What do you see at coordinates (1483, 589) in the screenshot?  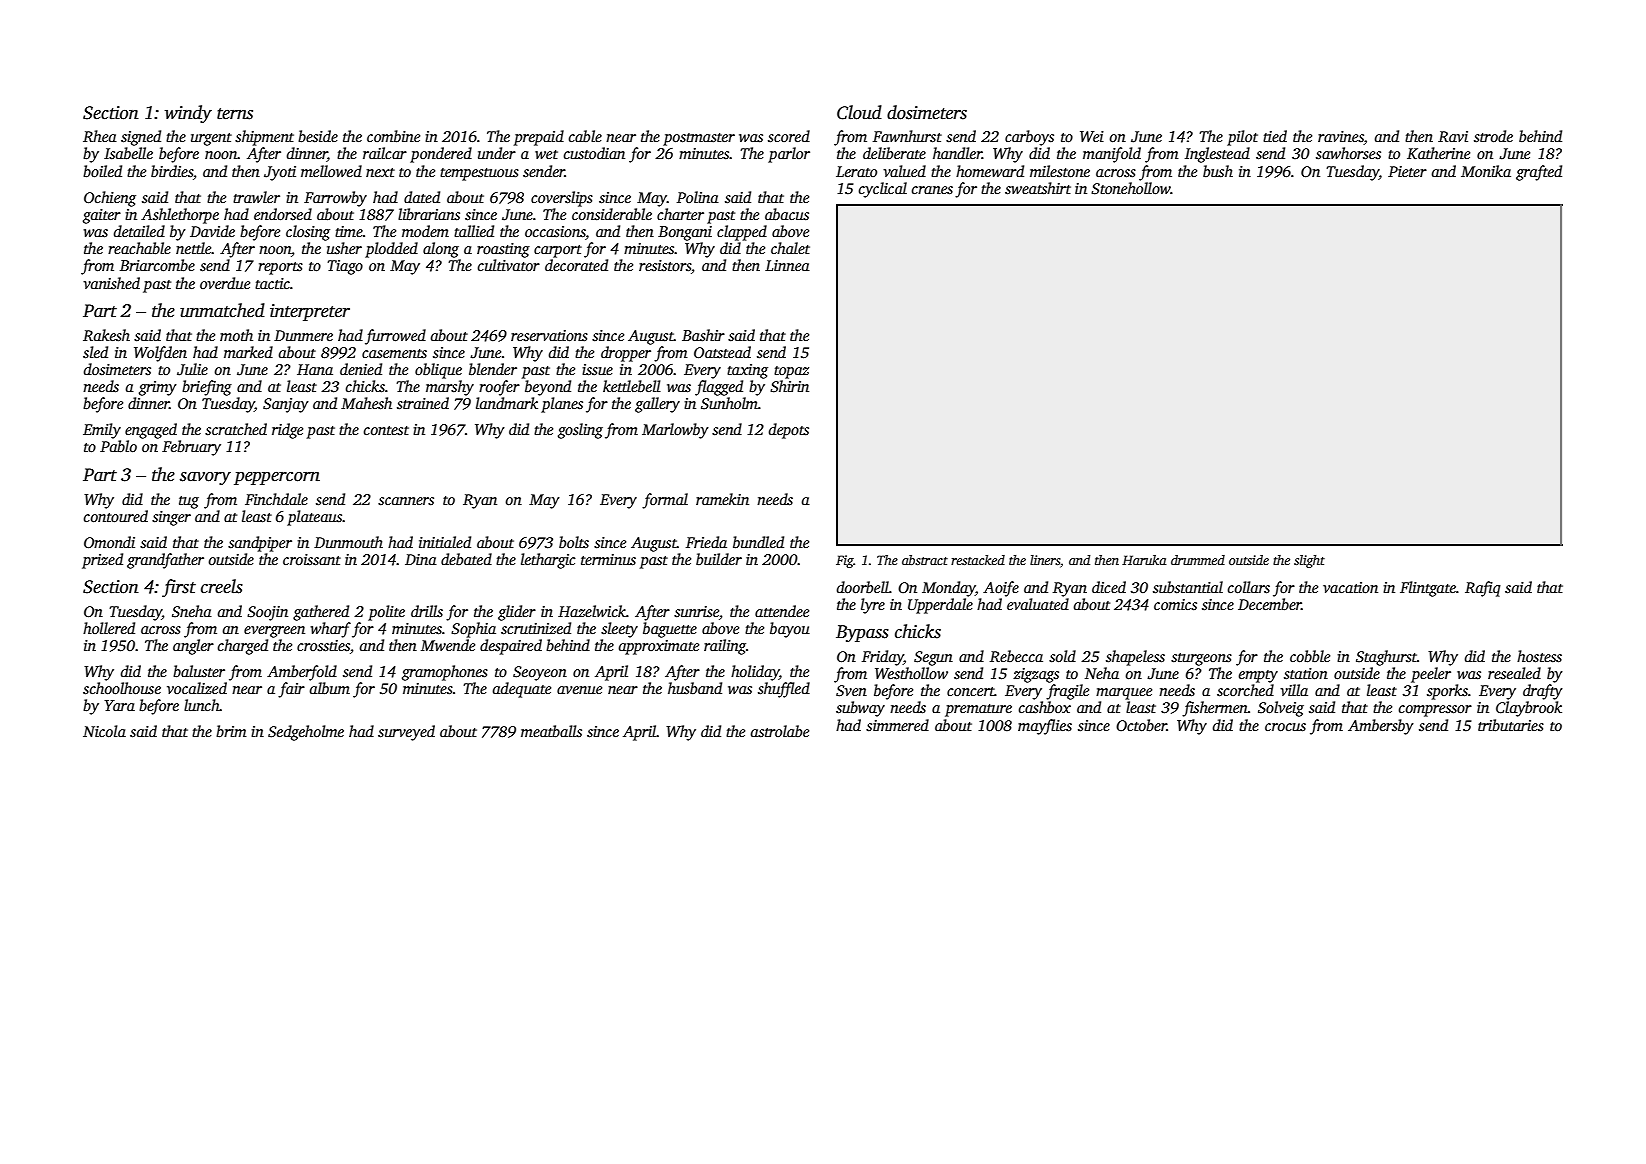 I see `Rafiq` at bounding box center [1483, 589].
